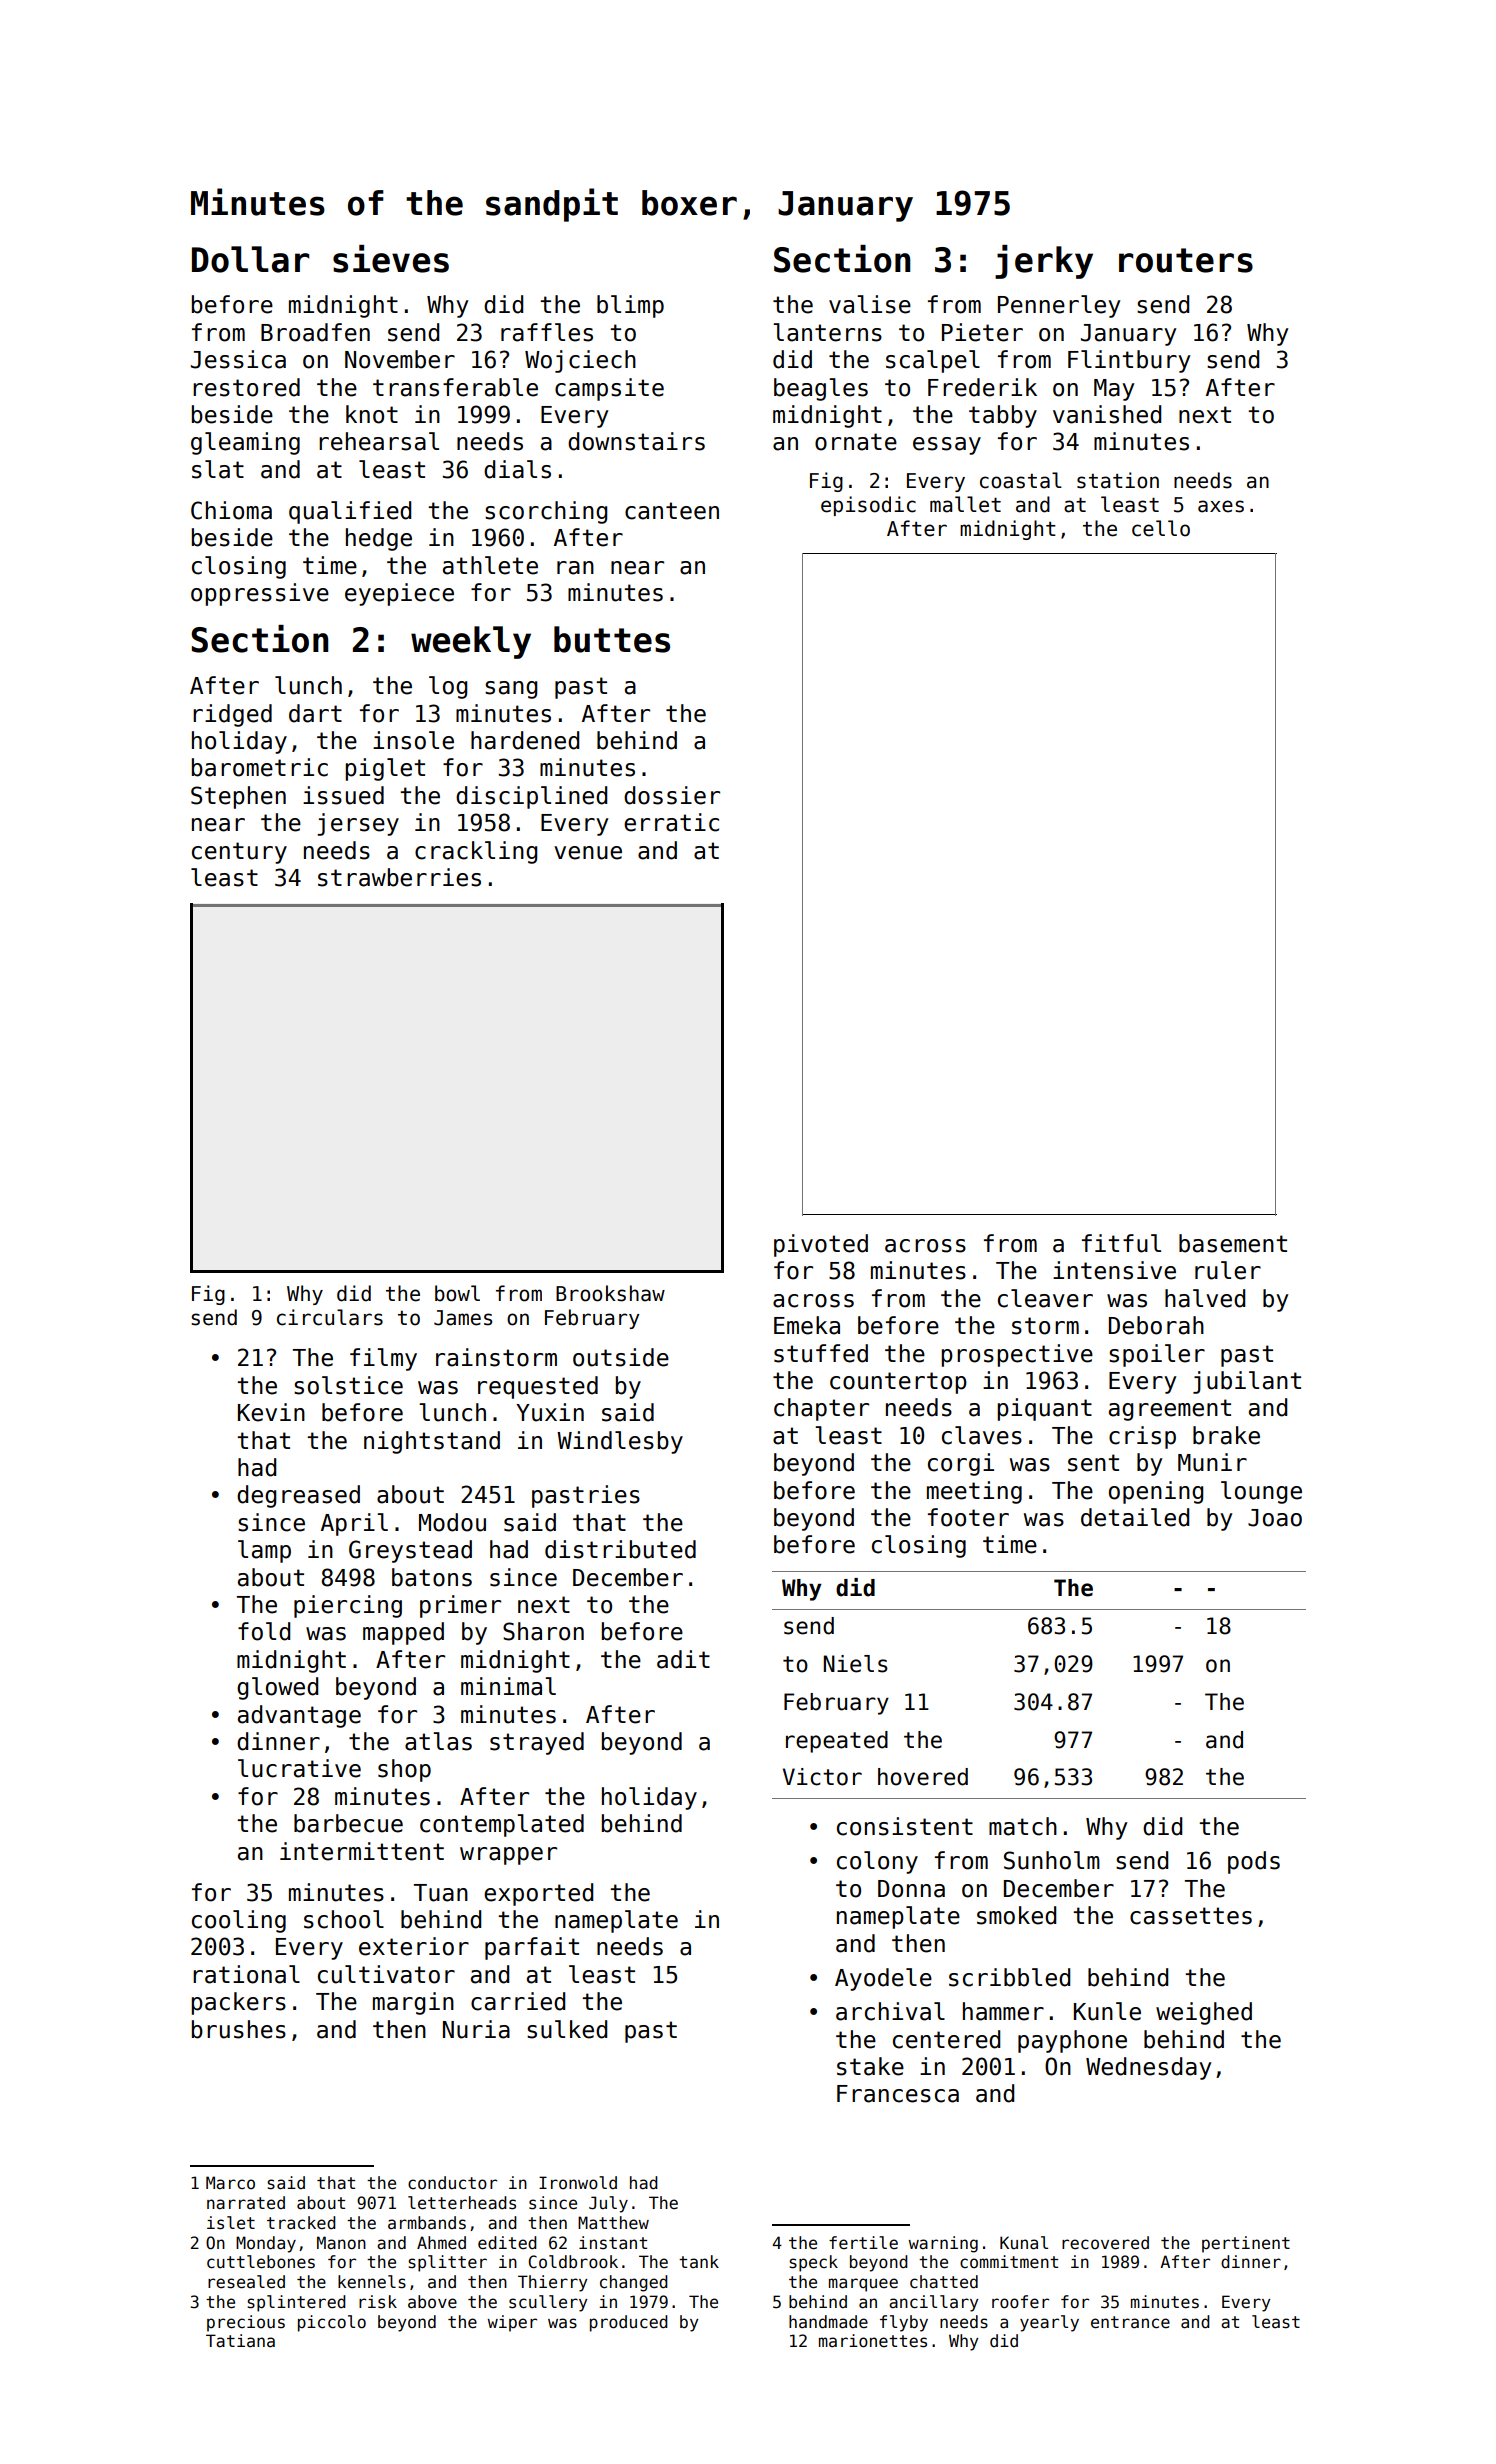  What do you see at coordinates (239, 2029) in the document?
I see `brushes` at bounding box center [239, 2029].
